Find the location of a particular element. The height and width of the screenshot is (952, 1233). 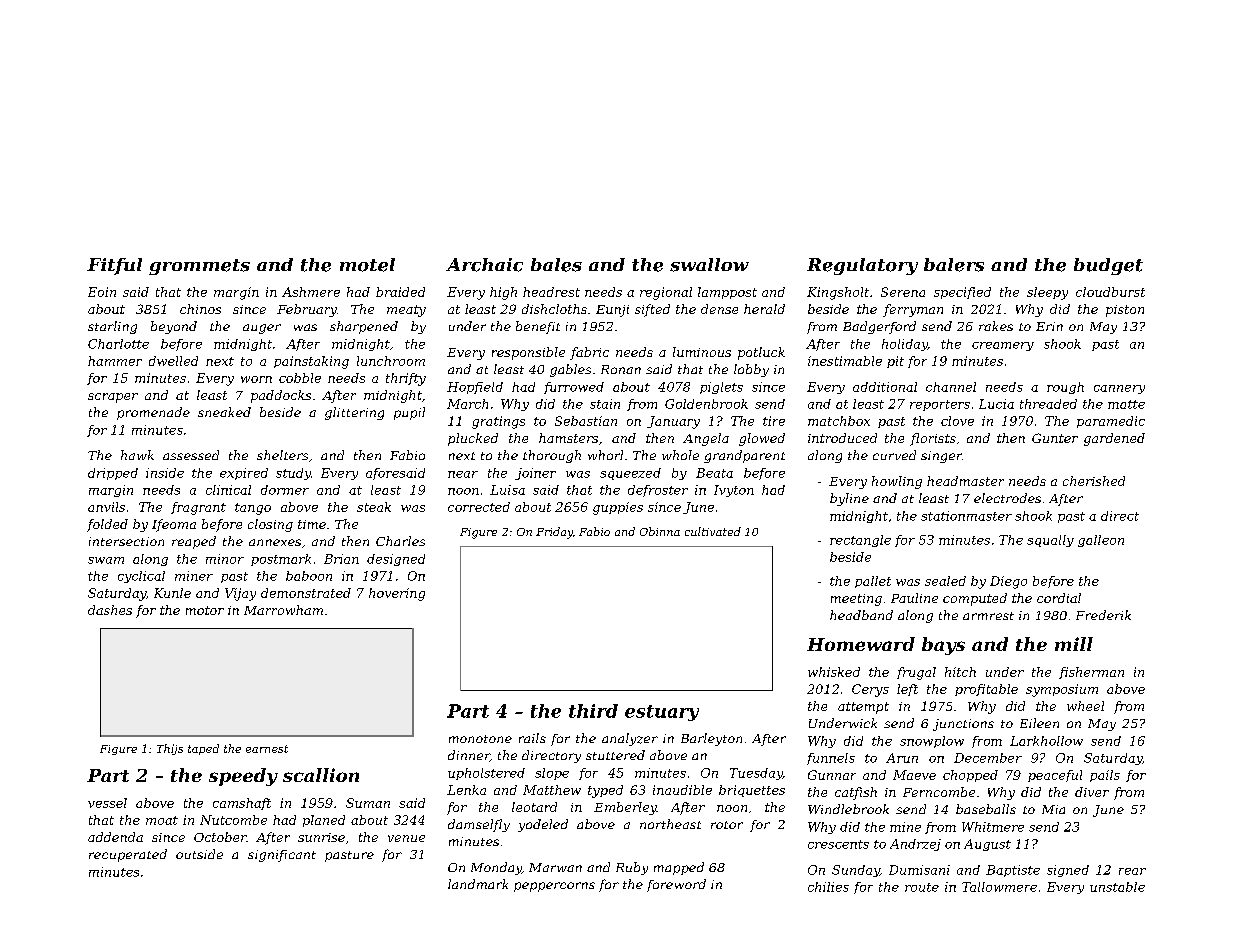

Fitful is located at coordinates (114, 266).
